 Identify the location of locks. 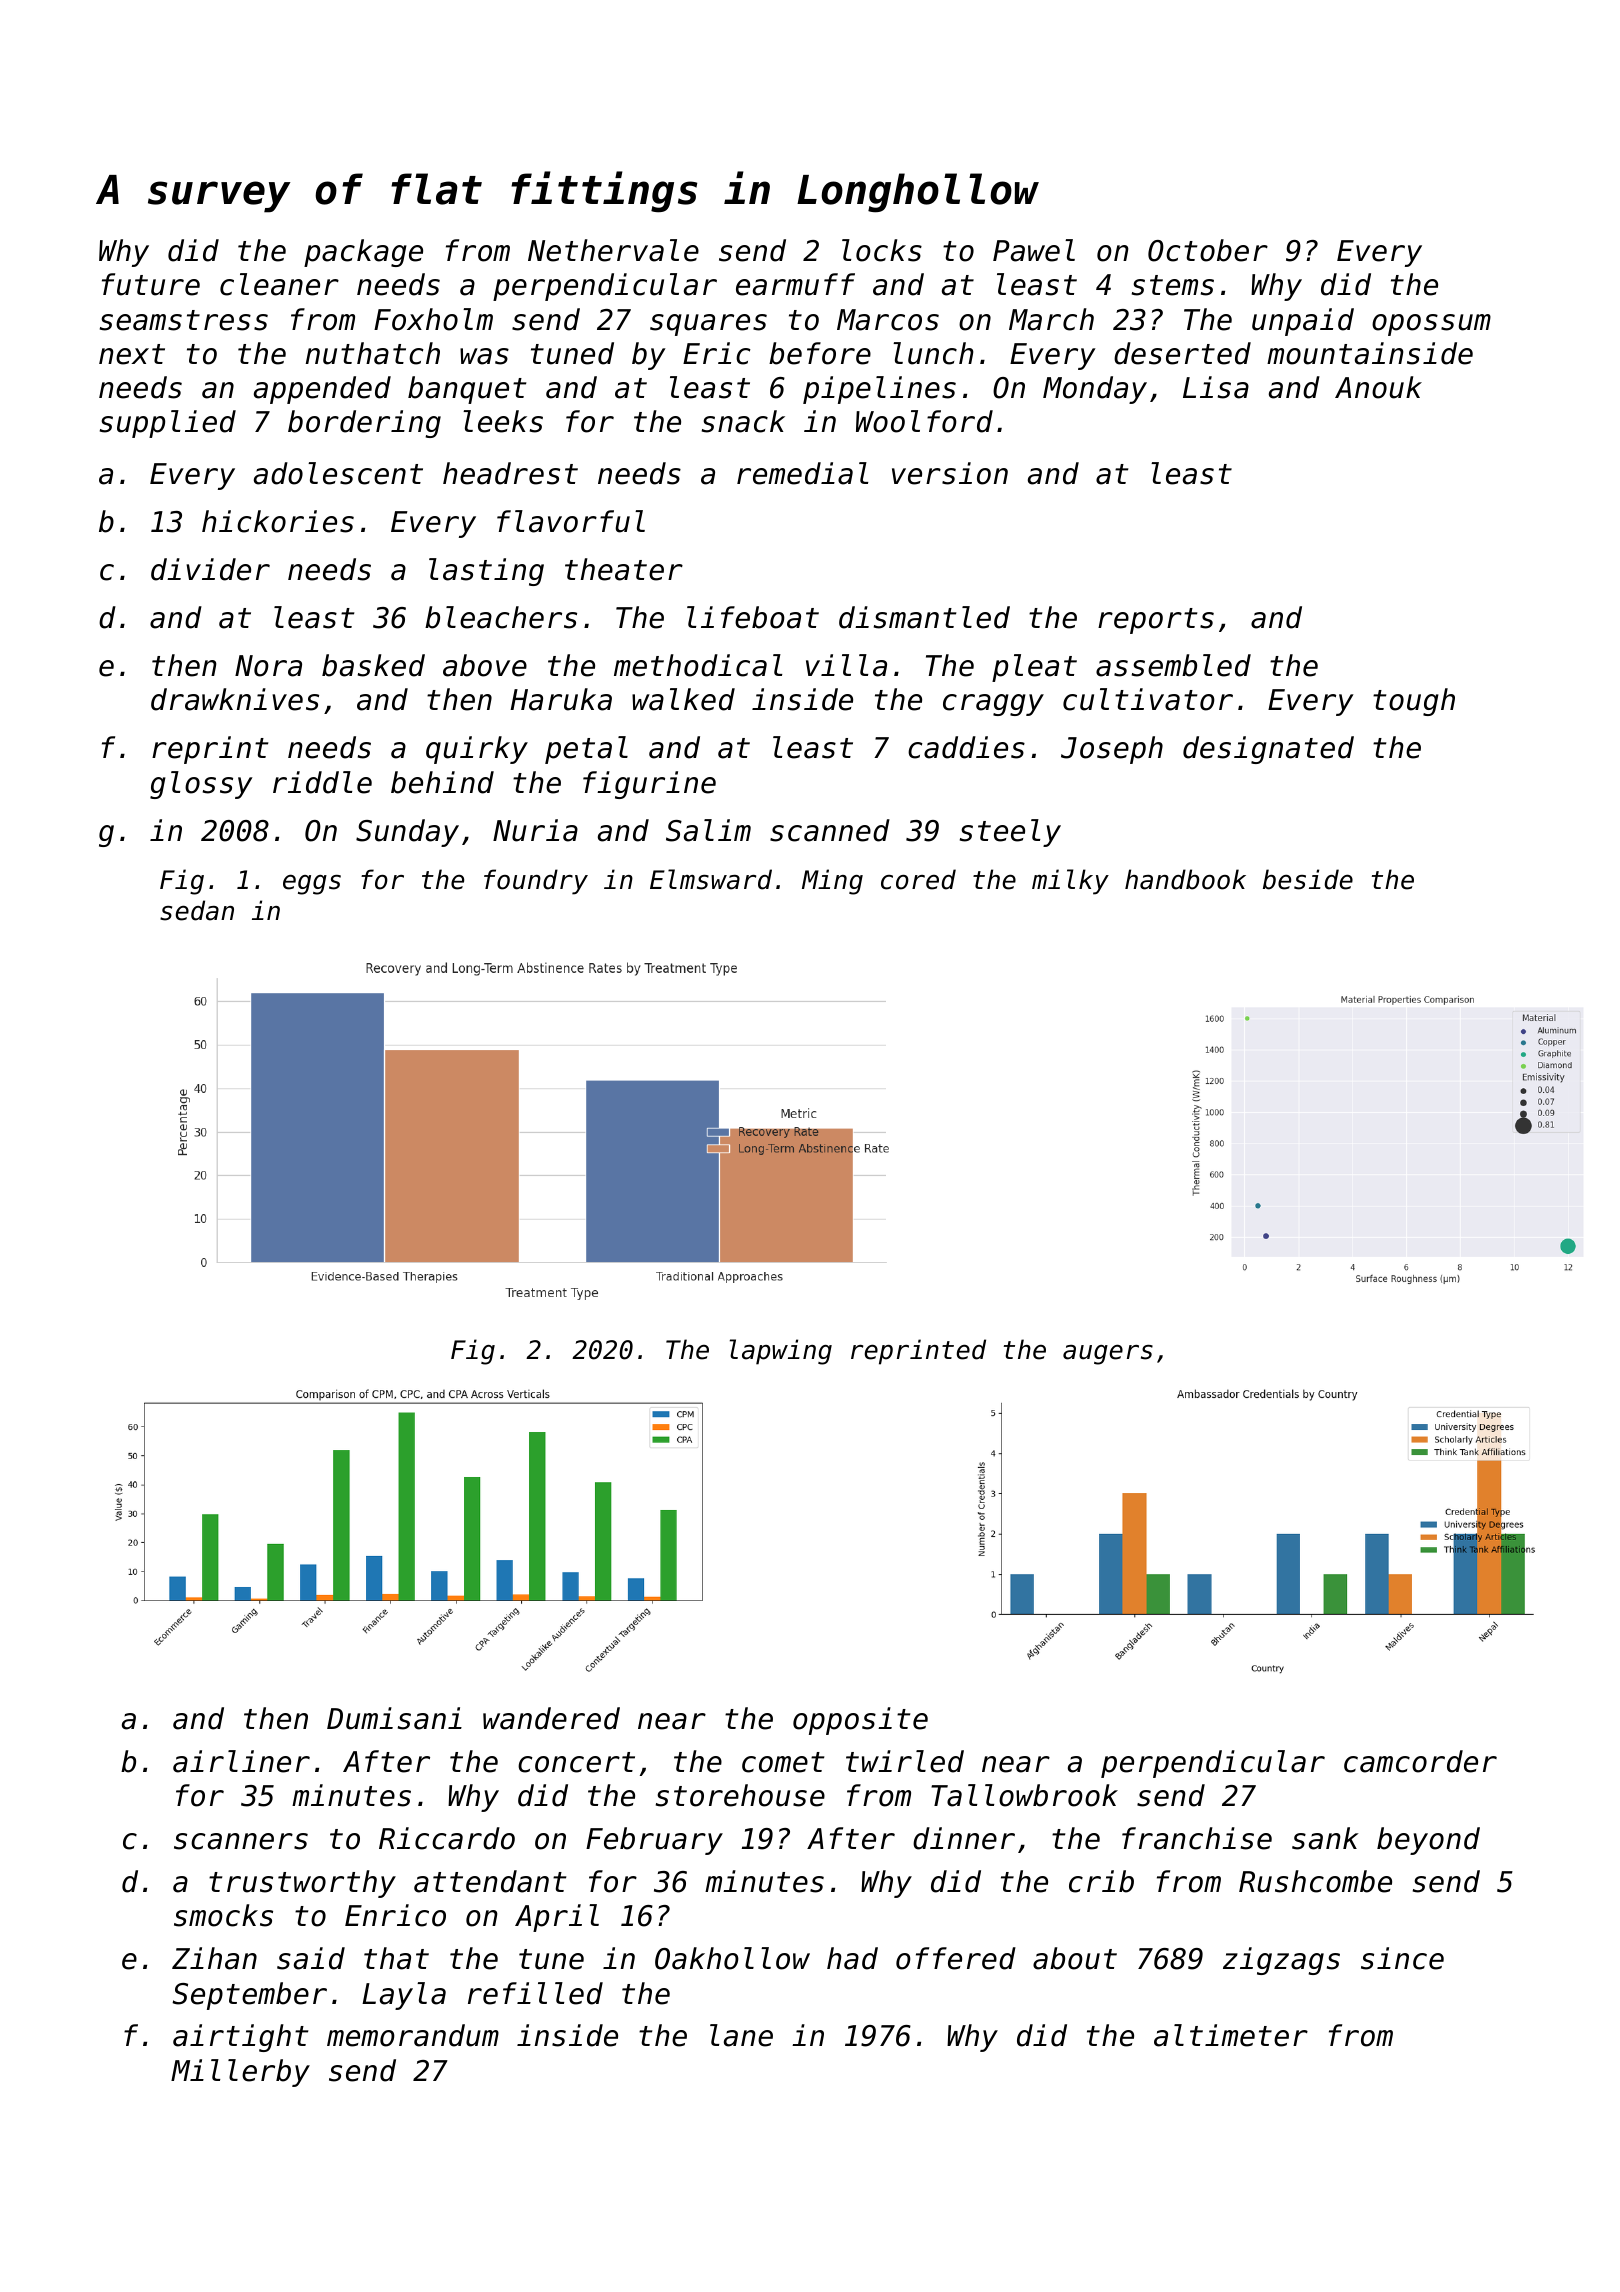
(882, 250).
